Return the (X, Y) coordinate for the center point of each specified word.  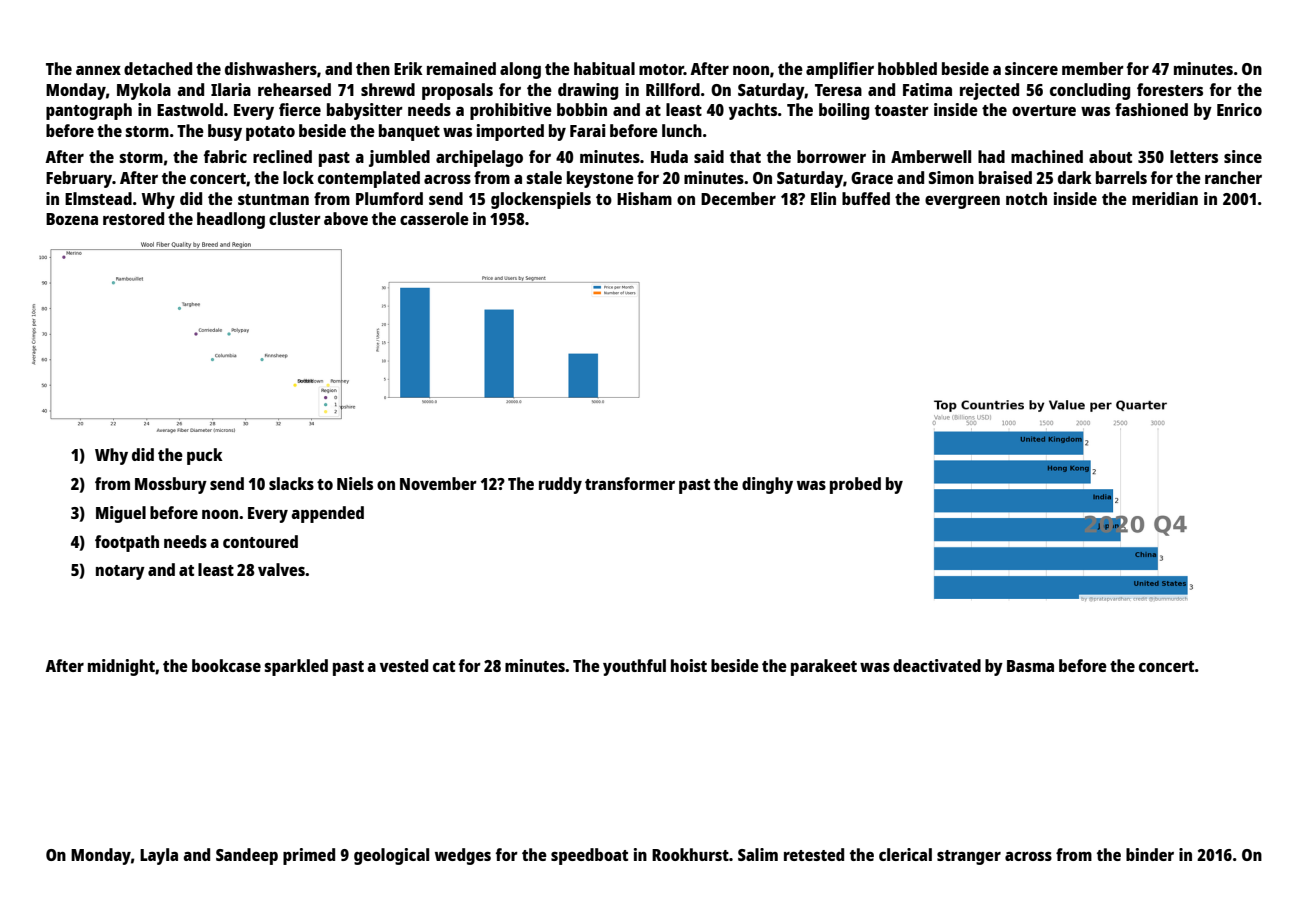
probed (855, 485)
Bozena (72, 219)
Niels (355, 483)
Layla (159, 856)
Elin (823, 198)
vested (404, 665)
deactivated (937, 665)
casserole (434, 218)
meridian (1165, 198)
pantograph (89, 111)
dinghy (767, 485)
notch (1026, 198)
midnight (121, 667)
